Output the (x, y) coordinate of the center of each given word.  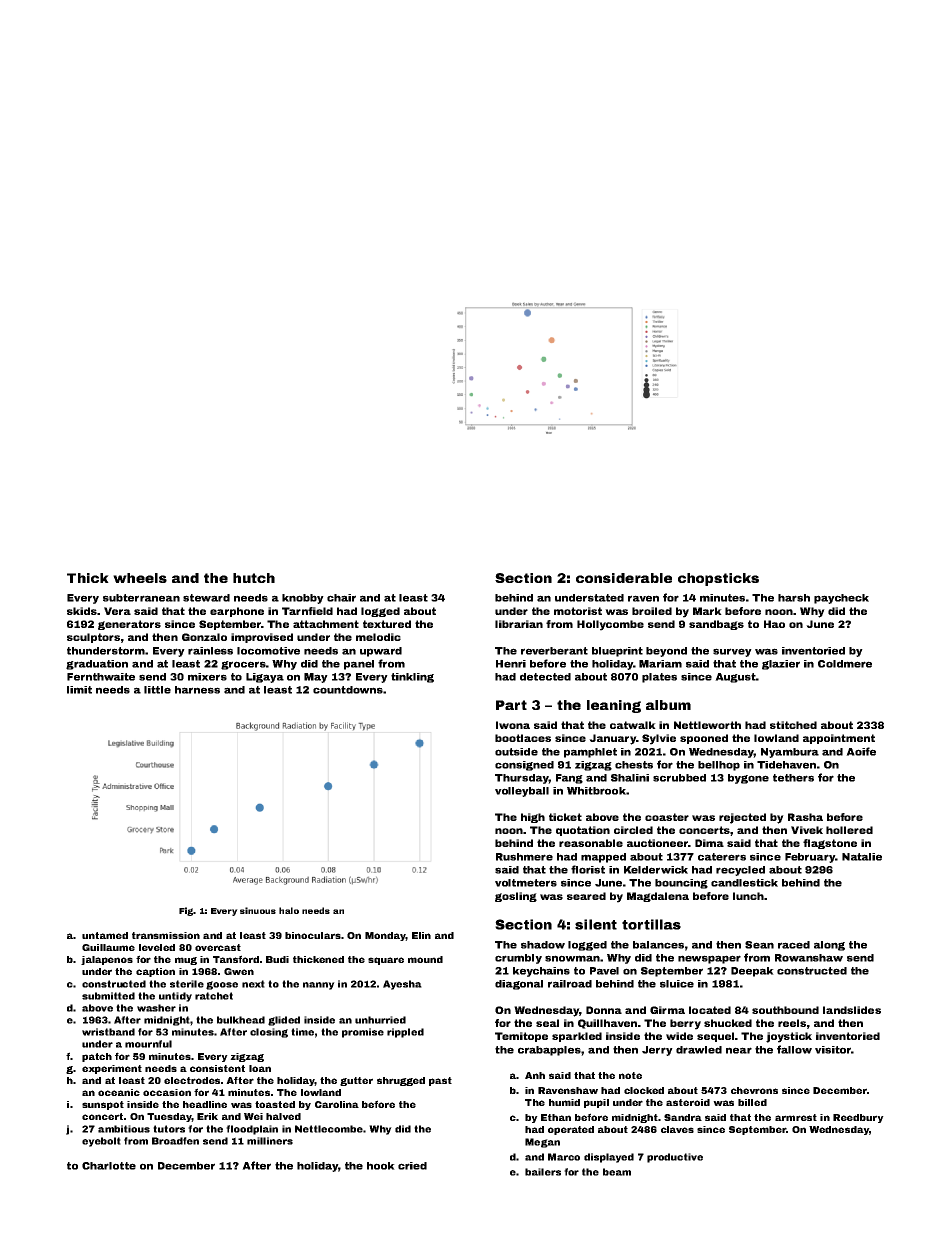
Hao (774, 624)
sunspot (103, 1105)
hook (381, 1166)
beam (617, 1172)
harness (197, 690)
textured (387, 624)
